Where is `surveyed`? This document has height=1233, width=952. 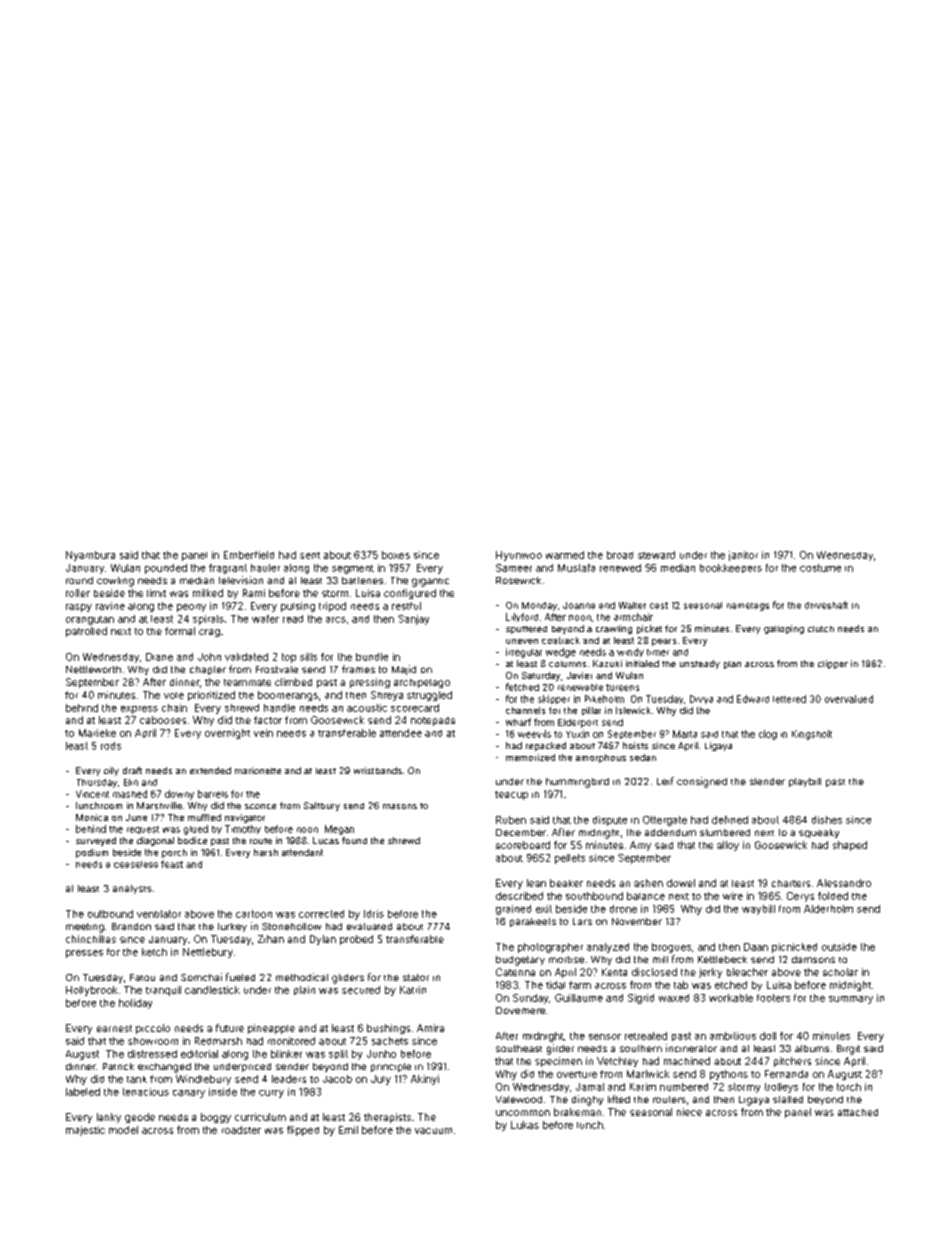
surveyed is located at coordinates (96, 841).
